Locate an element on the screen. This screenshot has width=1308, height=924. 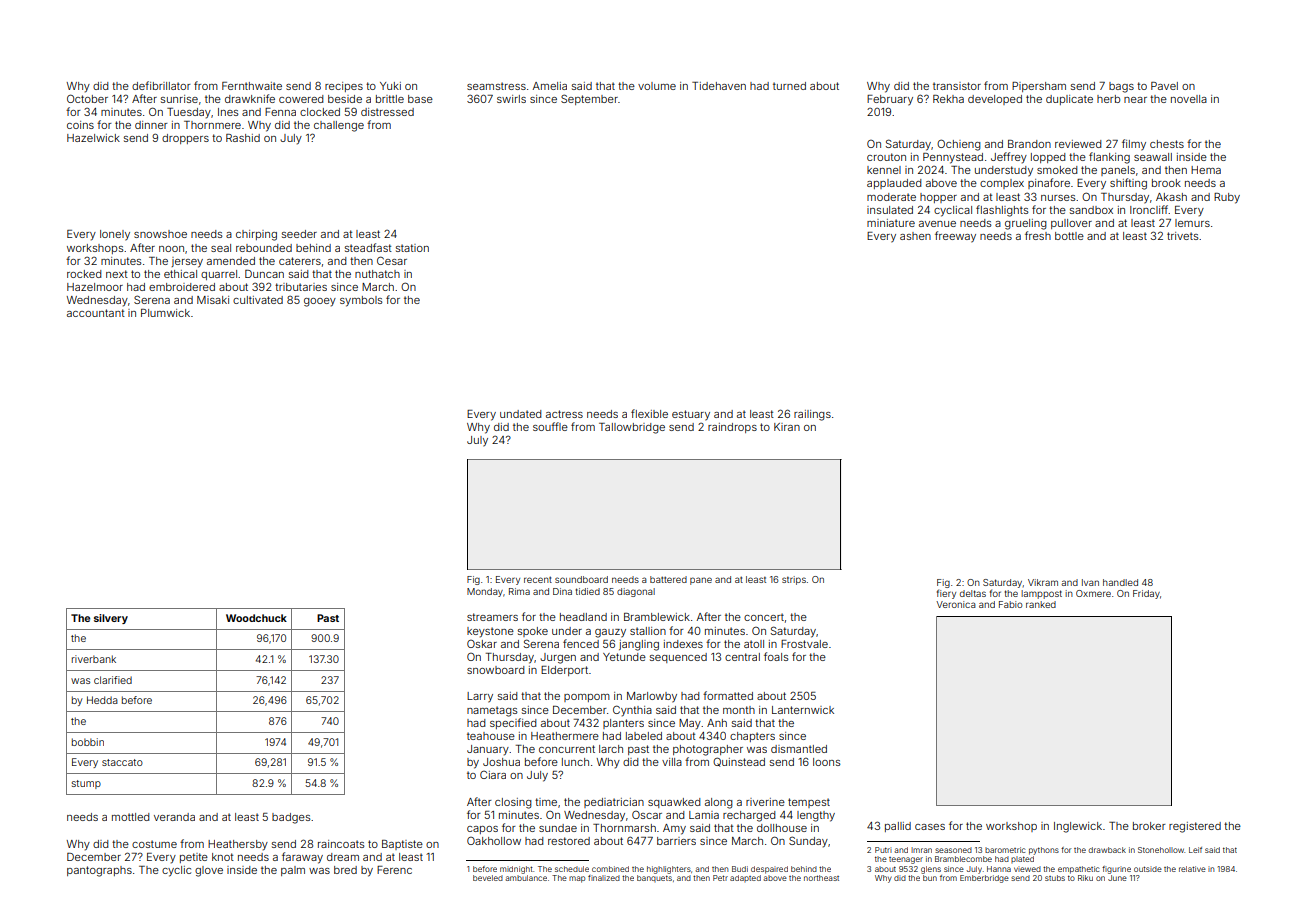
Woodchuck is located at coordinates (256, 618).
